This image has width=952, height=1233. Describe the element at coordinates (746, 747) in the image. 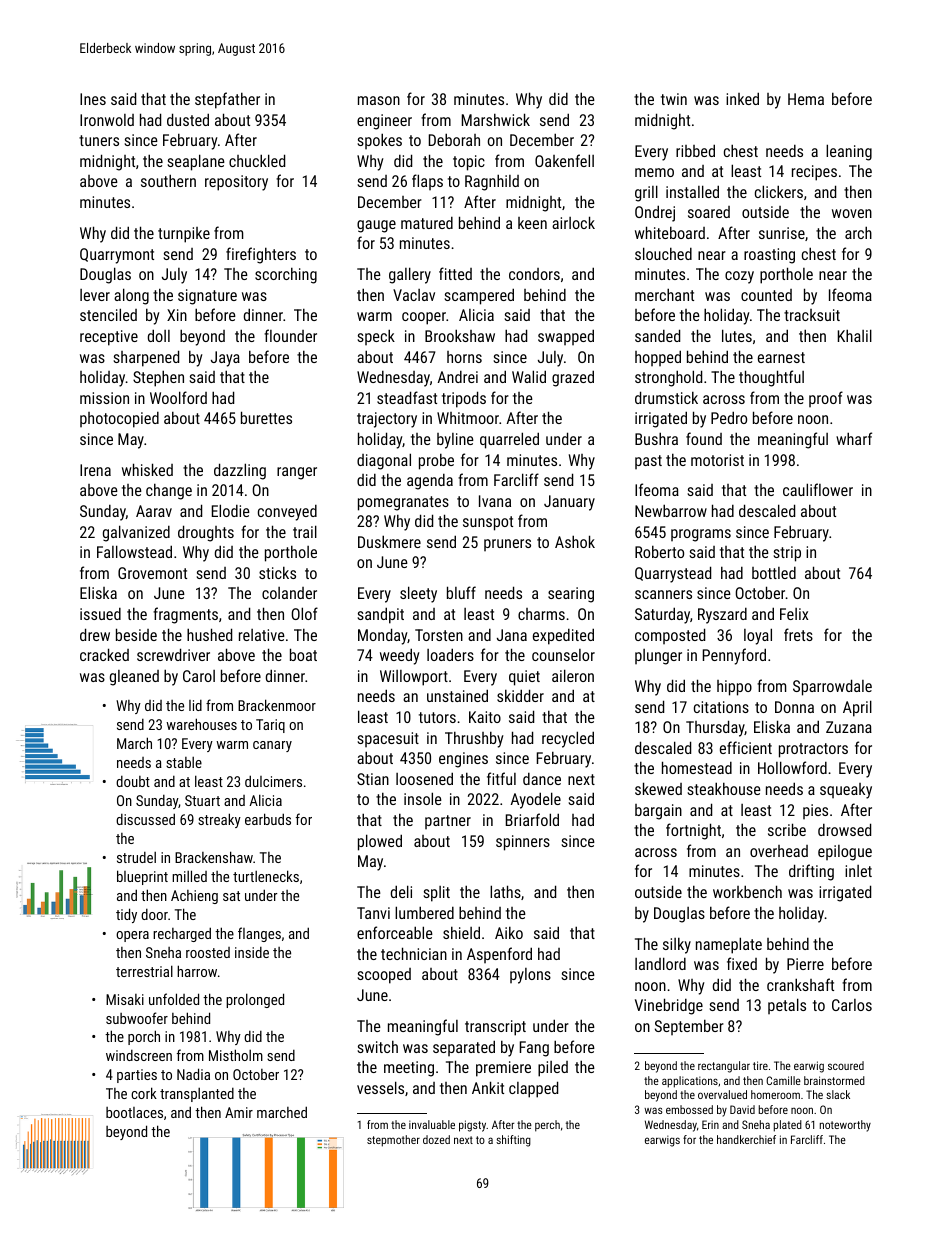

I see `efficient` at that location.
